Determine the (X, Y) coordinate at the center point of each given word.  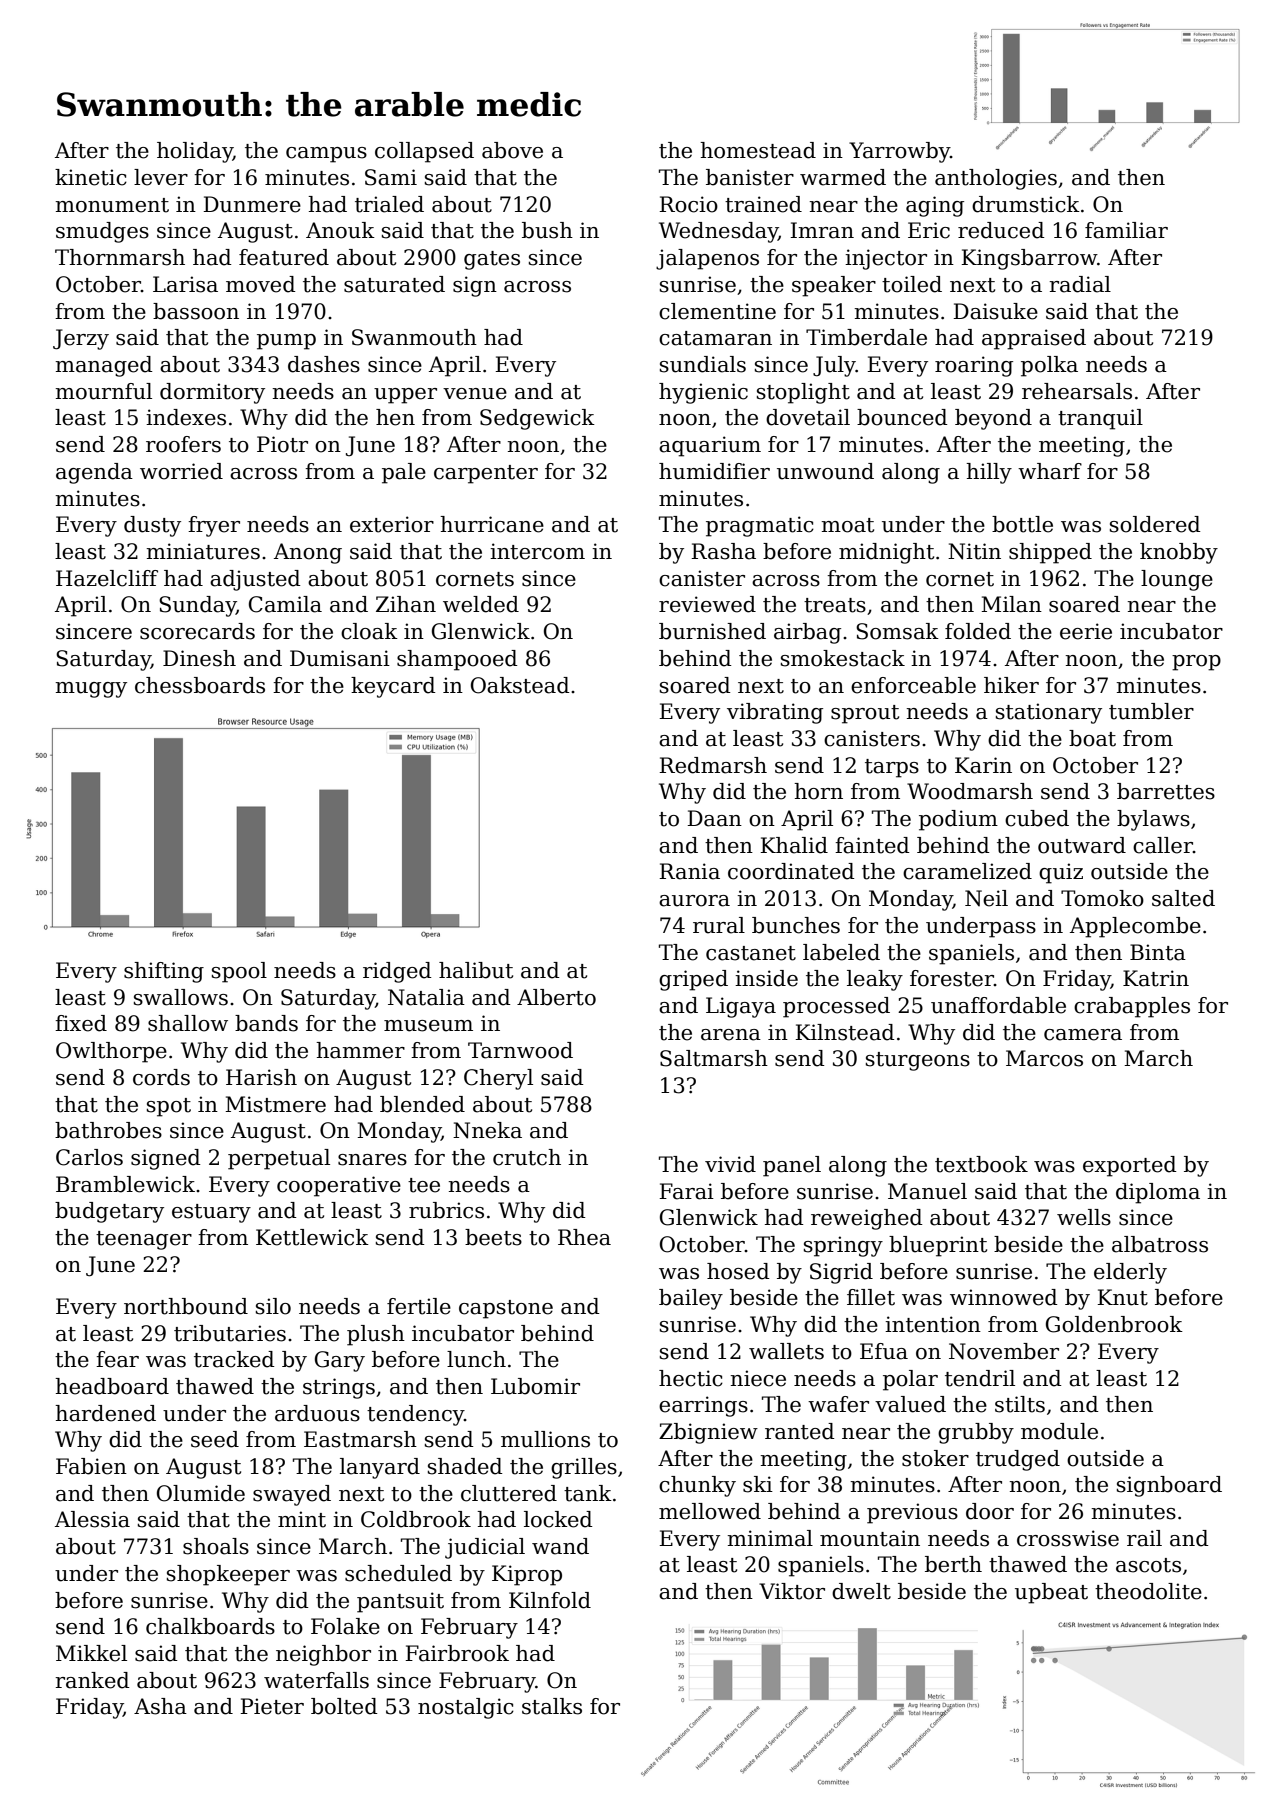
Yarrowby (899, 152)
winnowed (1004, 1297)
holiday (195, 152)
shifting (164, 972)
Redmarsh (713, 765)
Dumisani (340, 658)
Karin (983, 765)
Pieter (272, 1706)
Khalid (794, 845)
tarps (892, 768)
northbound (186, 1306)
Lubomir (535, 1386)
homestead (758, 150)
